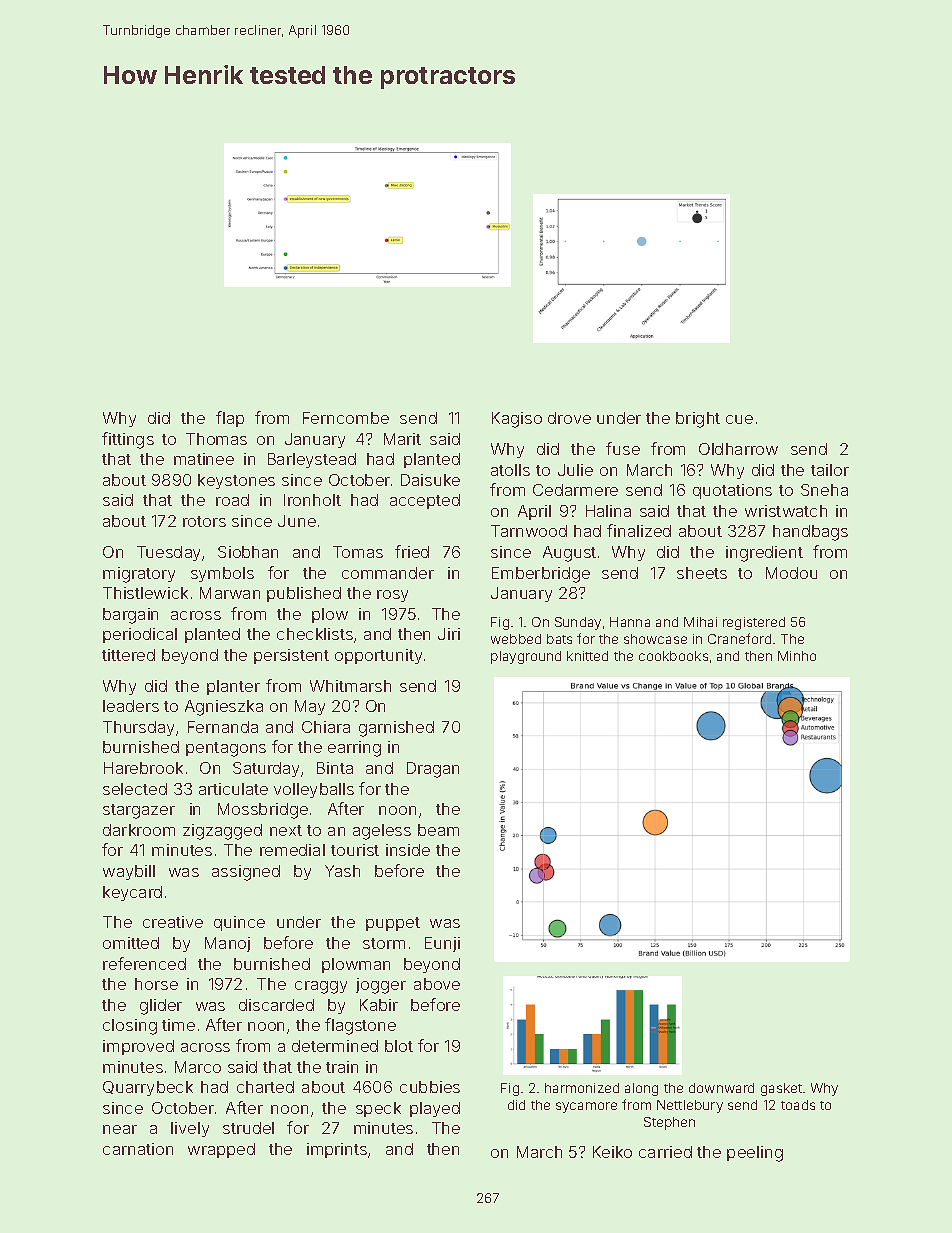 The width and height of the screenshot is (952, 1233). Describe the element at coordinates (337, 1150) in the screenshot. I see `imprints` at that location.
